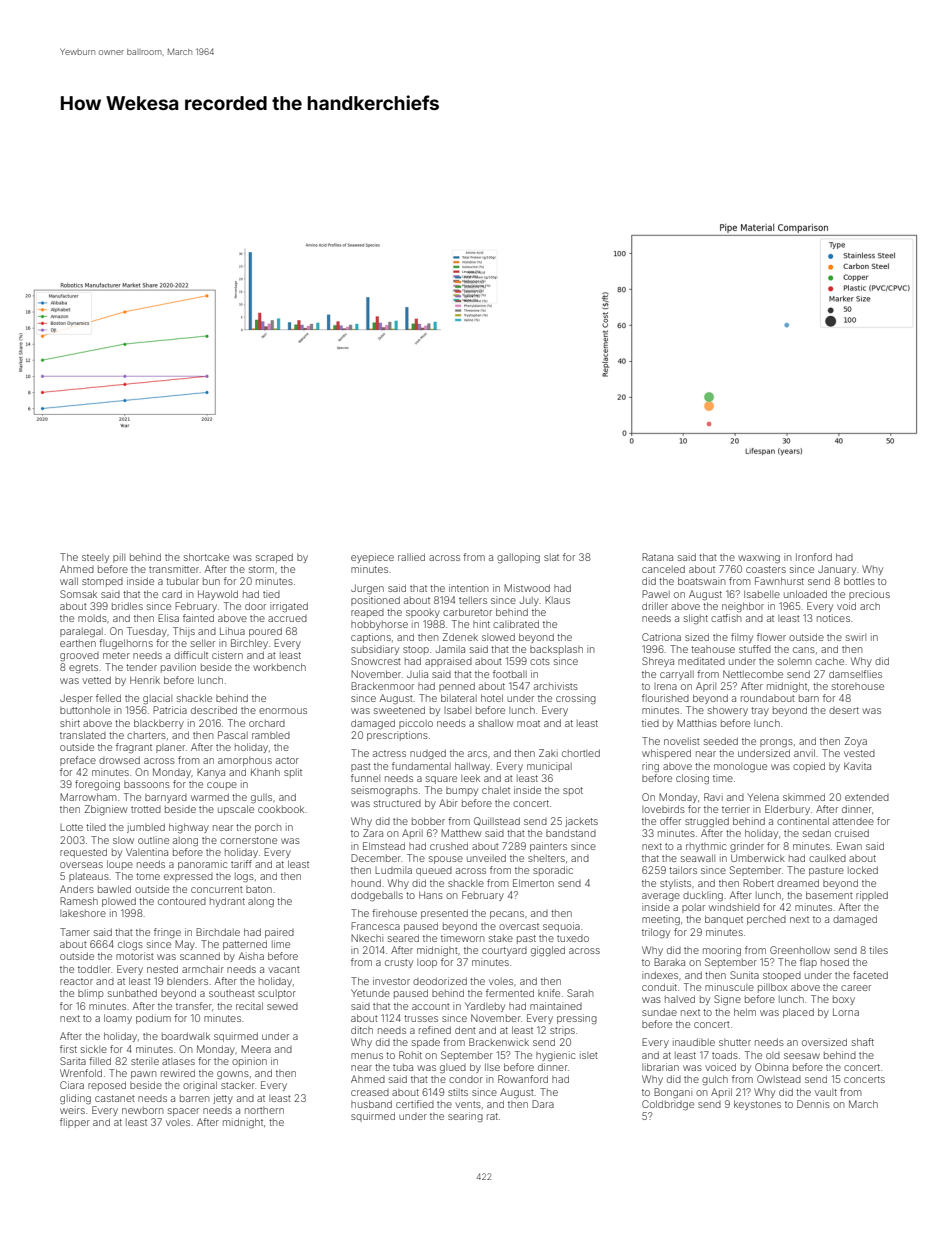 The height and width of the image is (1233, 952). Describe the element at coordinates (448, 662) in the image. I see `appraised` at that location.
